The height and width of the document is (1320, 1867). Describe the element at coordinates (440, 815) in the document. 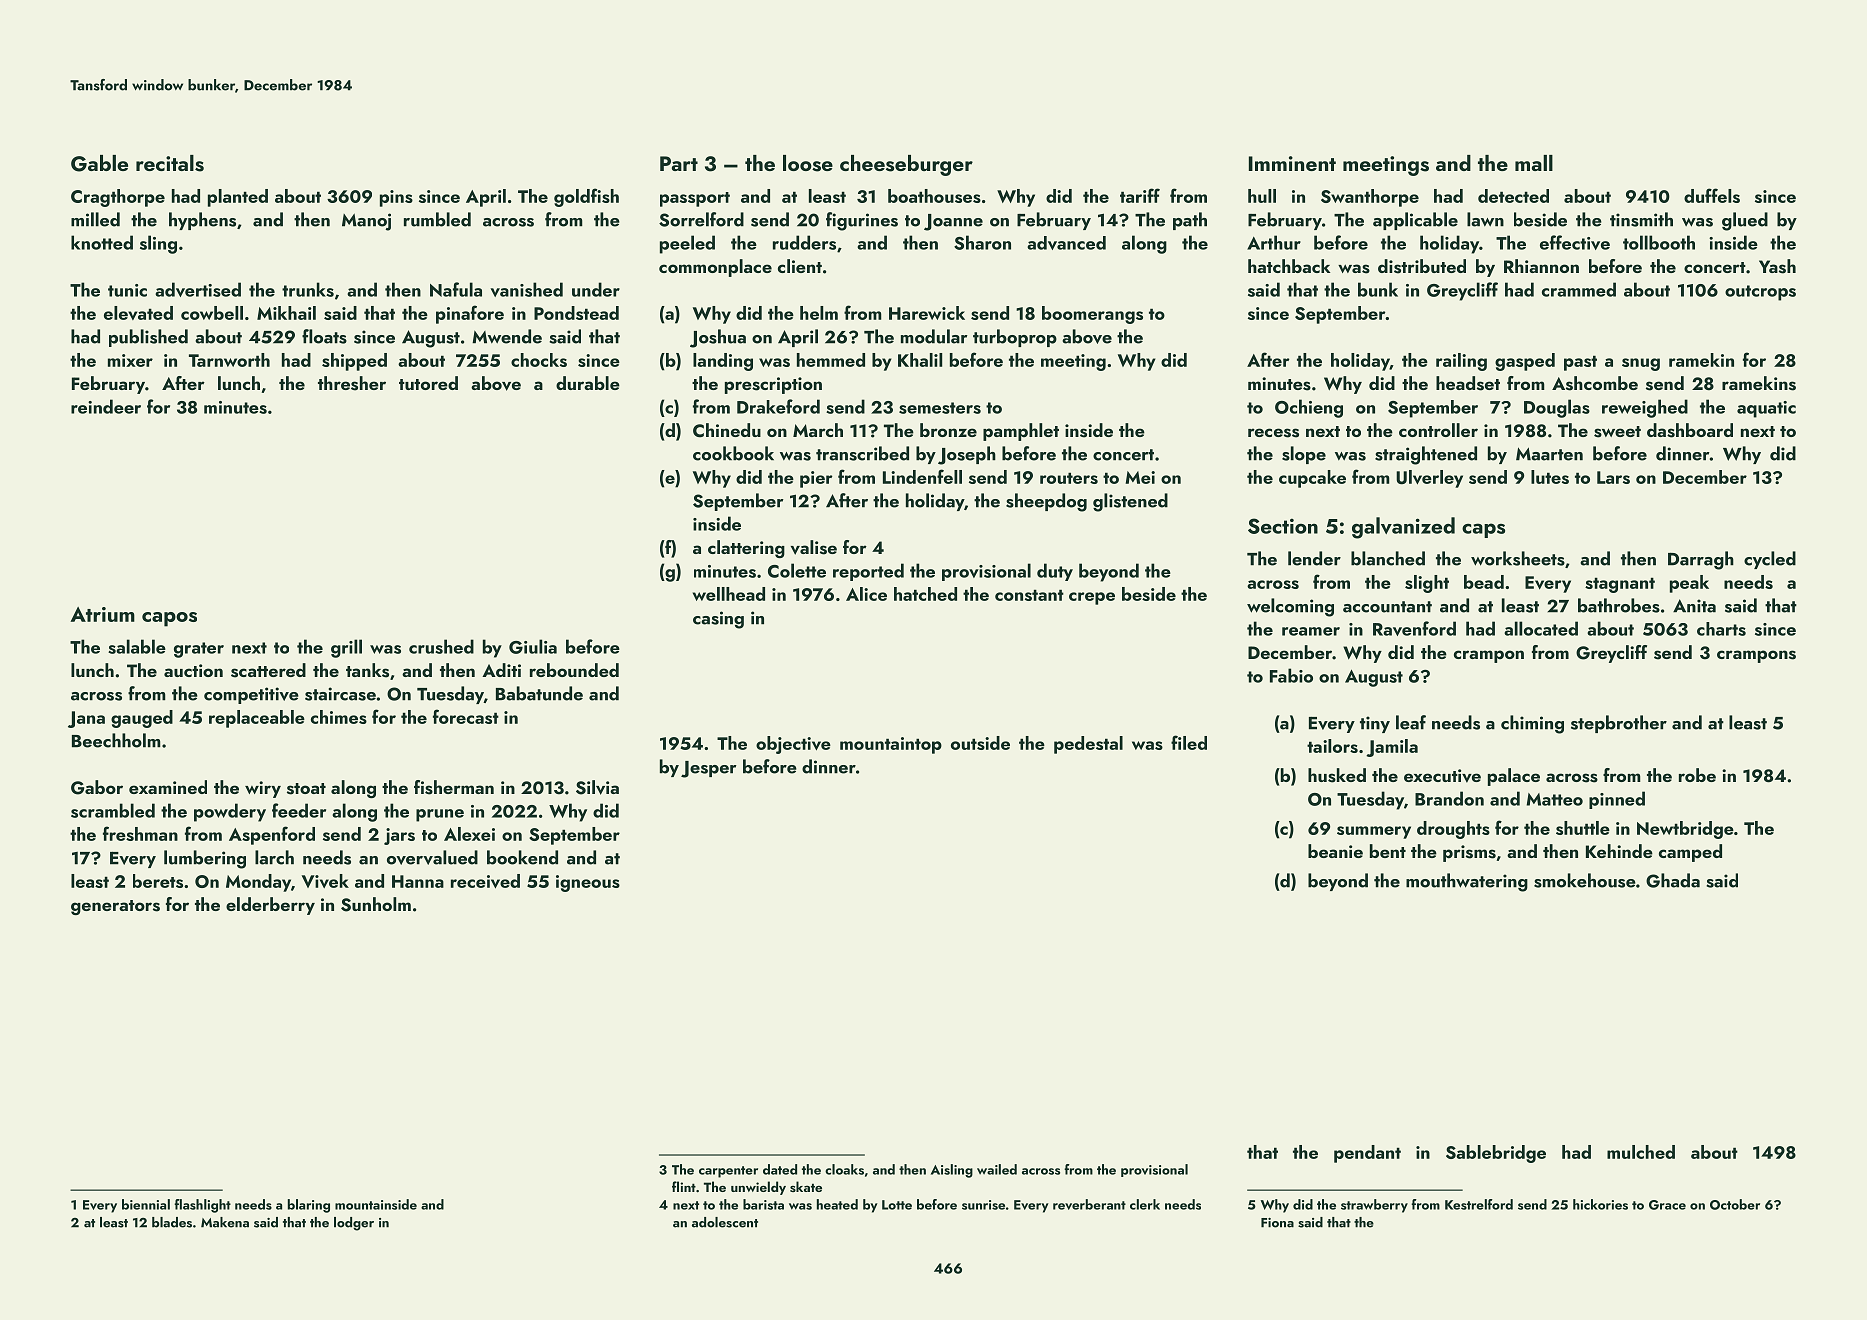

I see `prune` at that location.
